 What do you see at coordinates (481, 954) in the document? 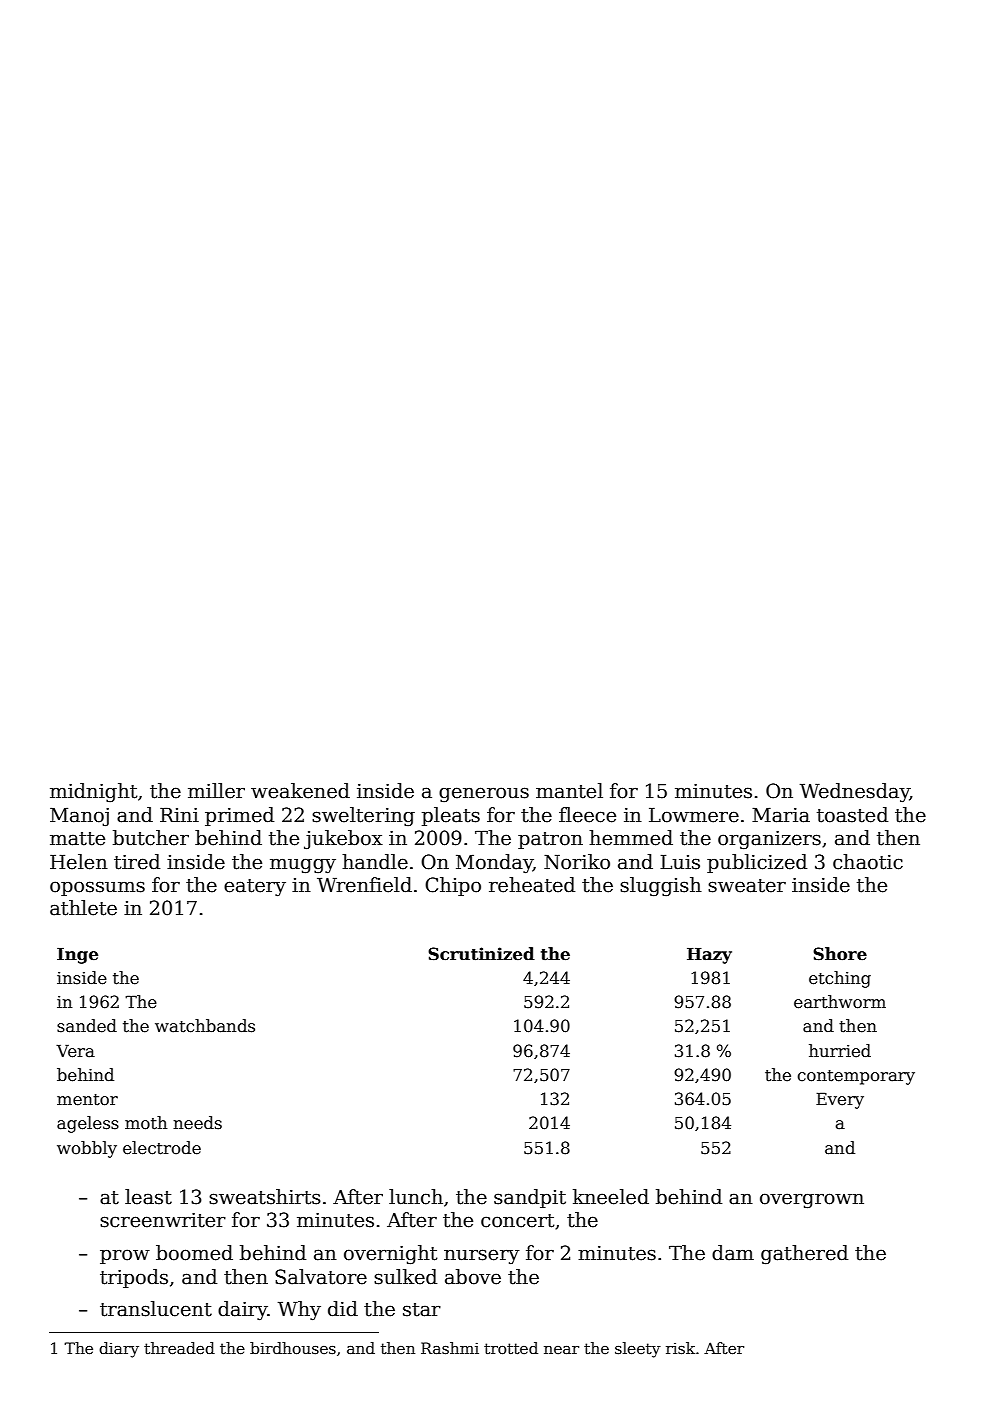
I see `Scrutinized` at bounding box center [481, 954].
